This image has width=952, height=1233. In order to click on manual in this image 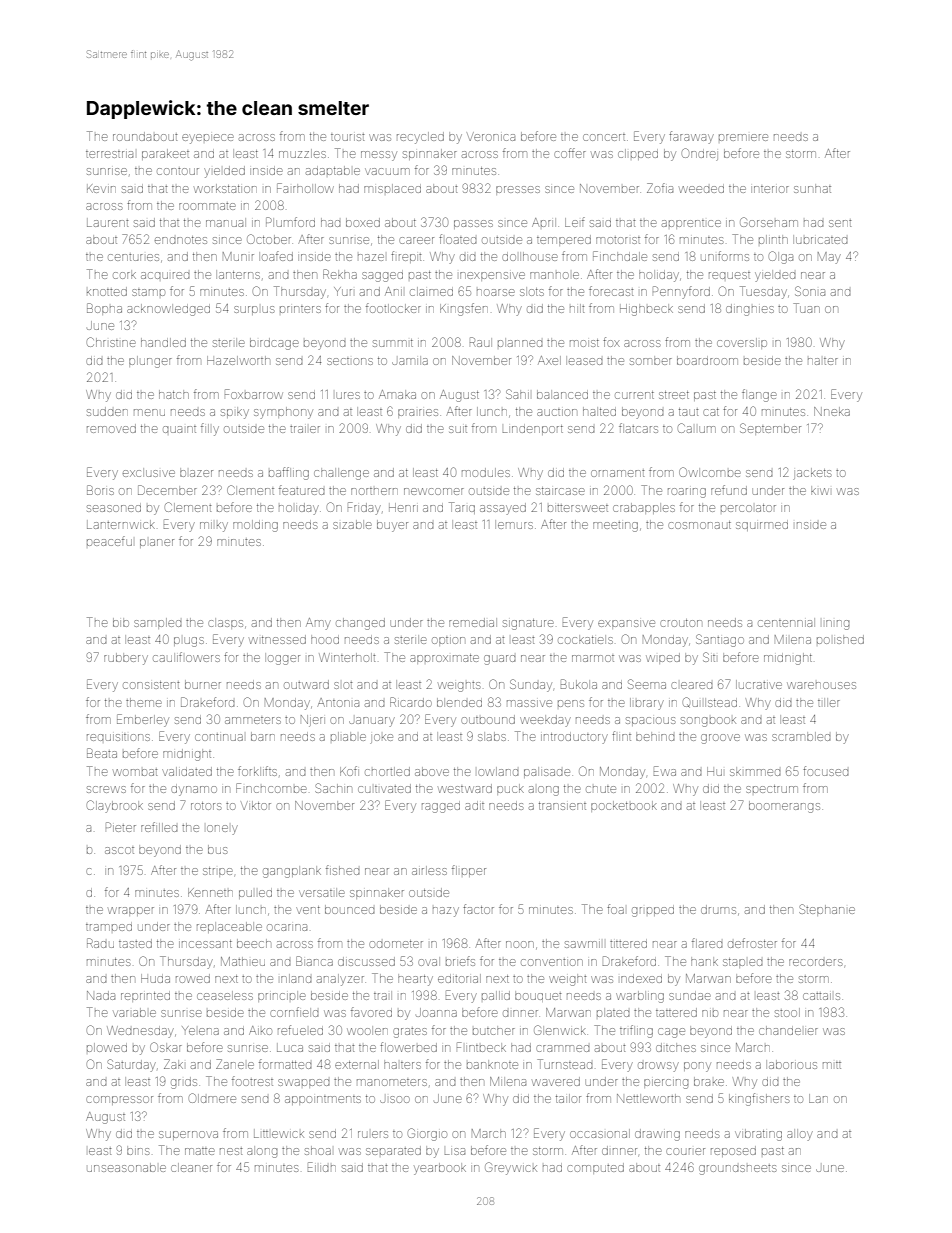, I will do `click(226, 222)`.
